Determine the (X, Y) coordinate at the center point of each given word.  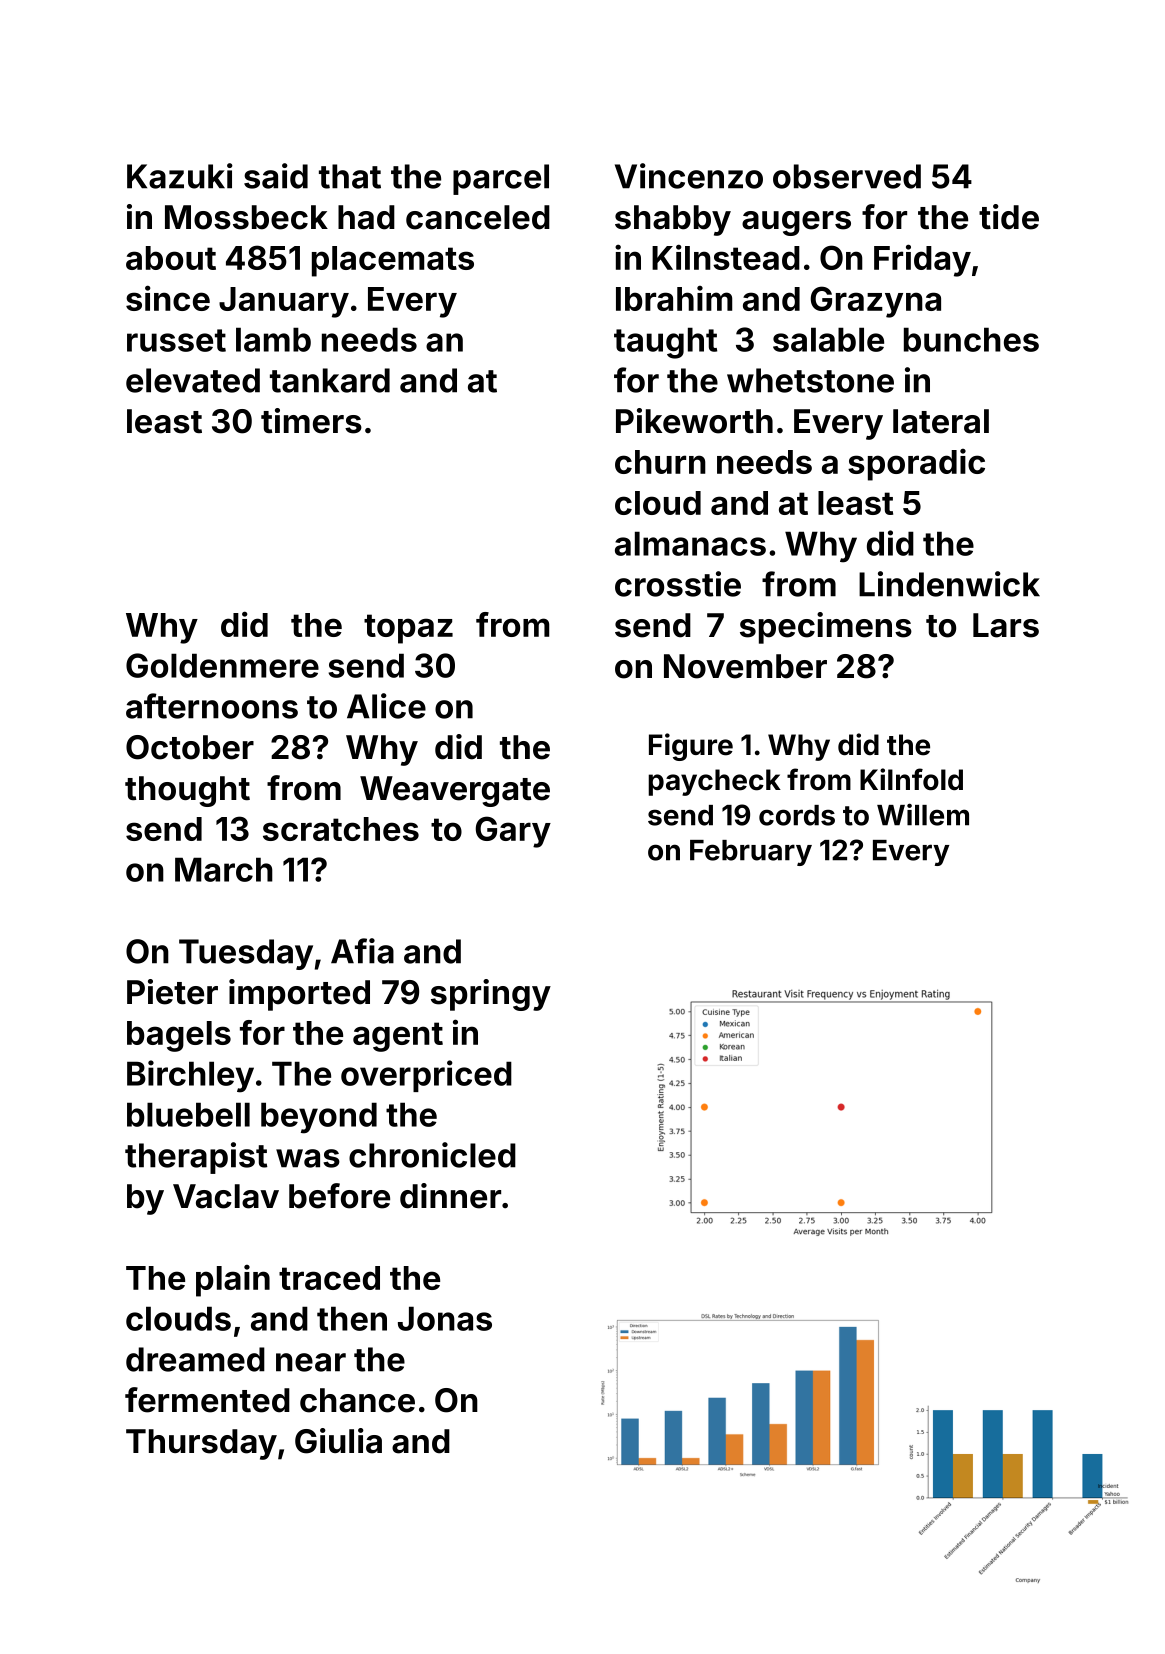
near (311, 1362)
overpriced (426, 1076)
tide (1009, 217)
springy (491, 995)
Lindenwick (949, 584)
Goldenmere (222, 665)
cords (797, 815)
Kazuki (180, 176)
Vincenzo (689, 176)
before (339, 1196)
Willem (923, 814)
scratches (341, 829)
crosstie (678, 584)
